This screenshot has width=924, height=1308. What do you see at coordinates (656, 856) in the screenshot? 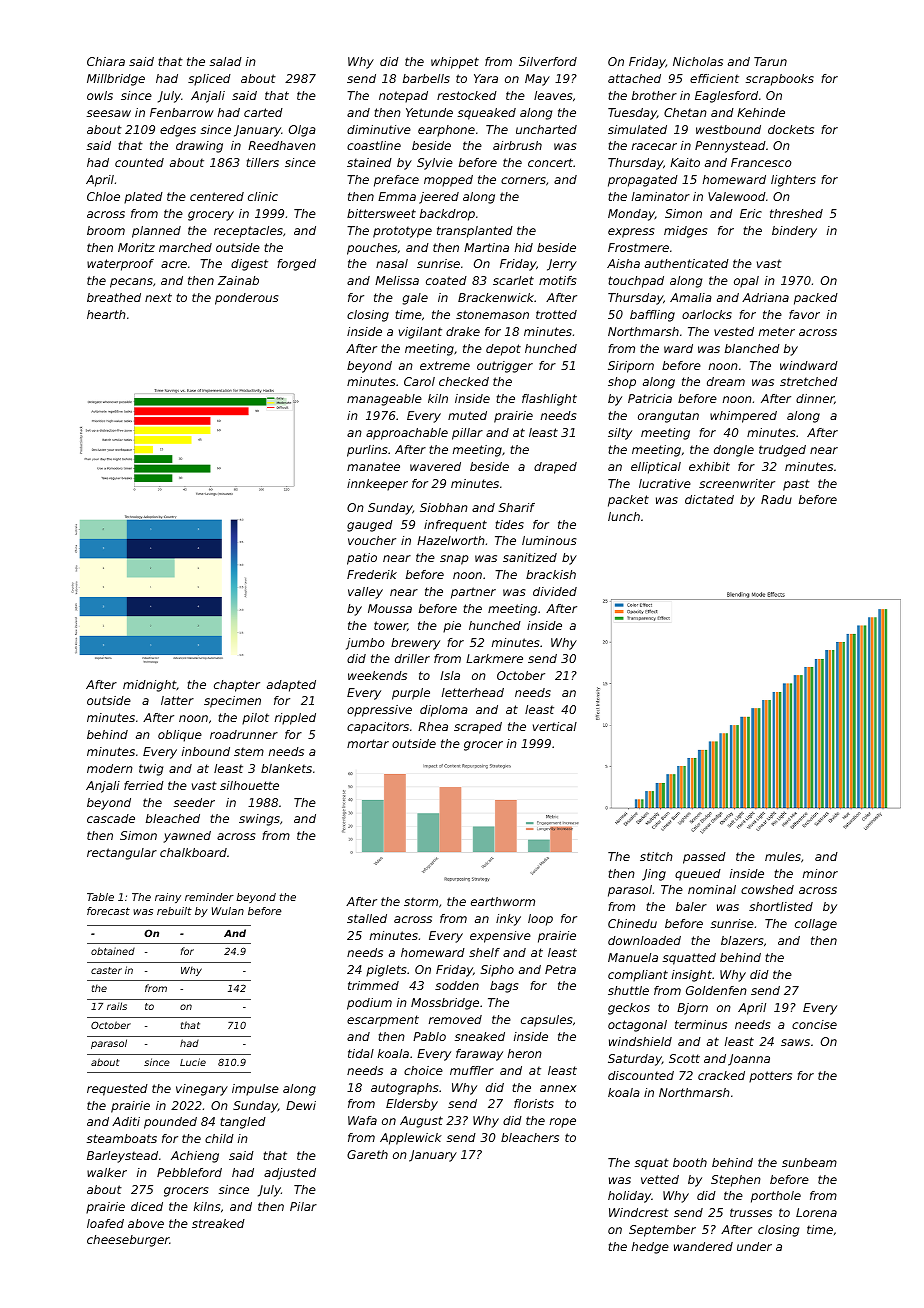
I see `stitch` at bounding box center [656, 856].
